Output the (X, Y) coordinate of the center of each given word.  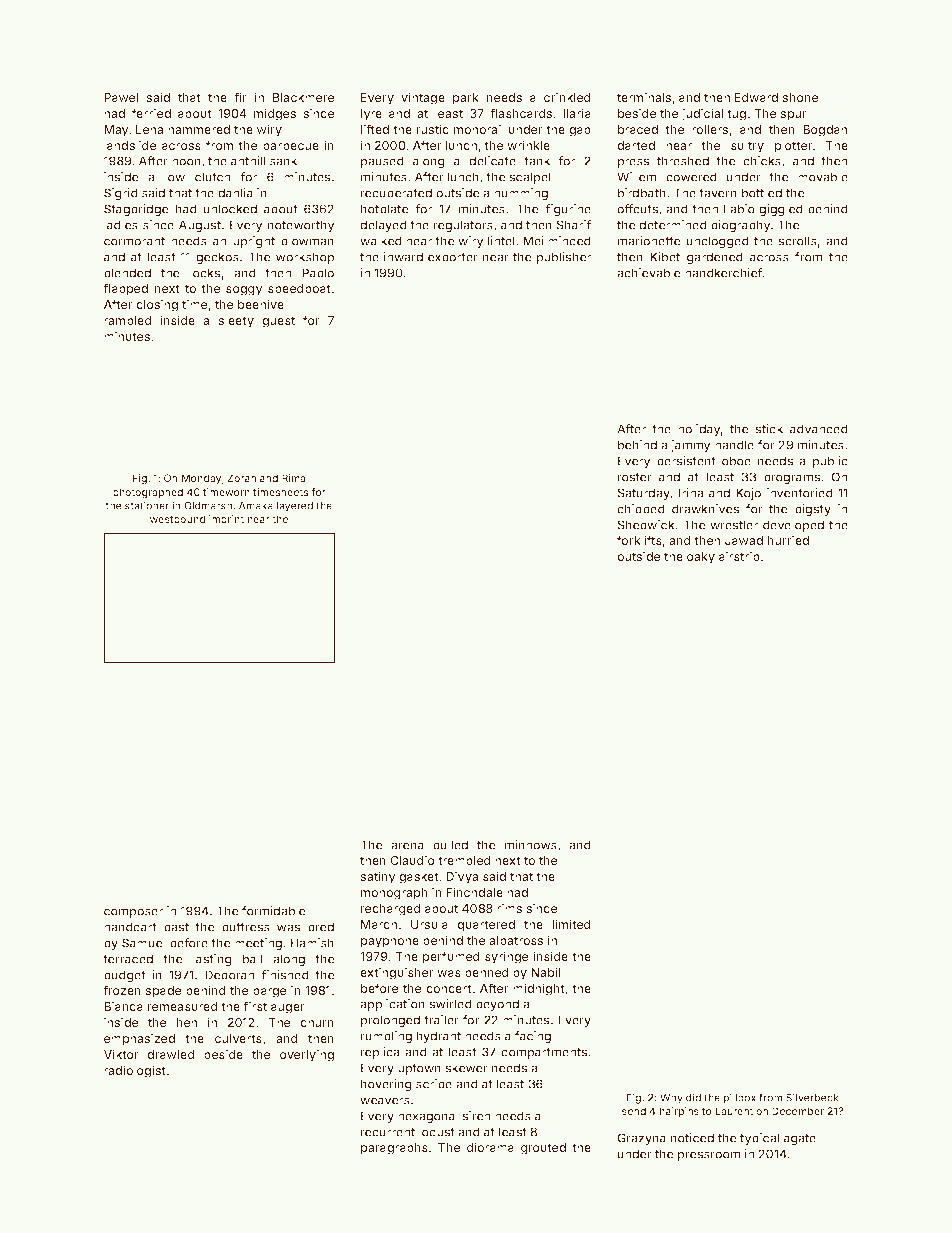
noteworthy (301, 226)
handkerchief (724, 273)
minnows (531, 845)
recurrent (388, 1132)
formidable (273, 911)
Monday (201, 479)
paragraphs (394, 1149)
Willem (636, 177)
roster (635, 477)
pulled (450, 846)
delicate (492, 161)
